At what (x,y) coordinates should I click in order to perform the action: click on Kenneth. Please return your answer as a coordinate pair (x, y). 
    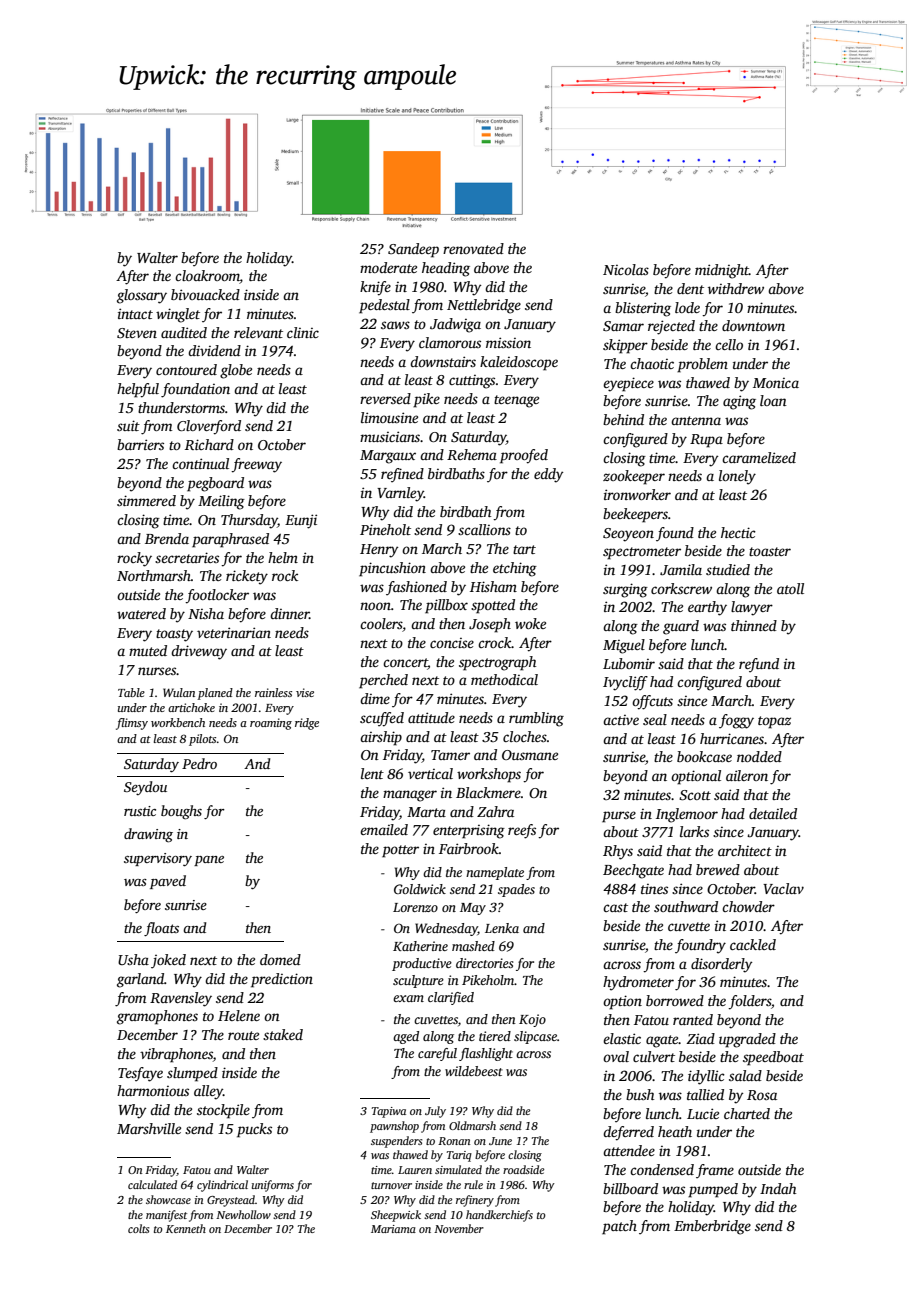
    Looking at the image, I should click on (186, 1228).
